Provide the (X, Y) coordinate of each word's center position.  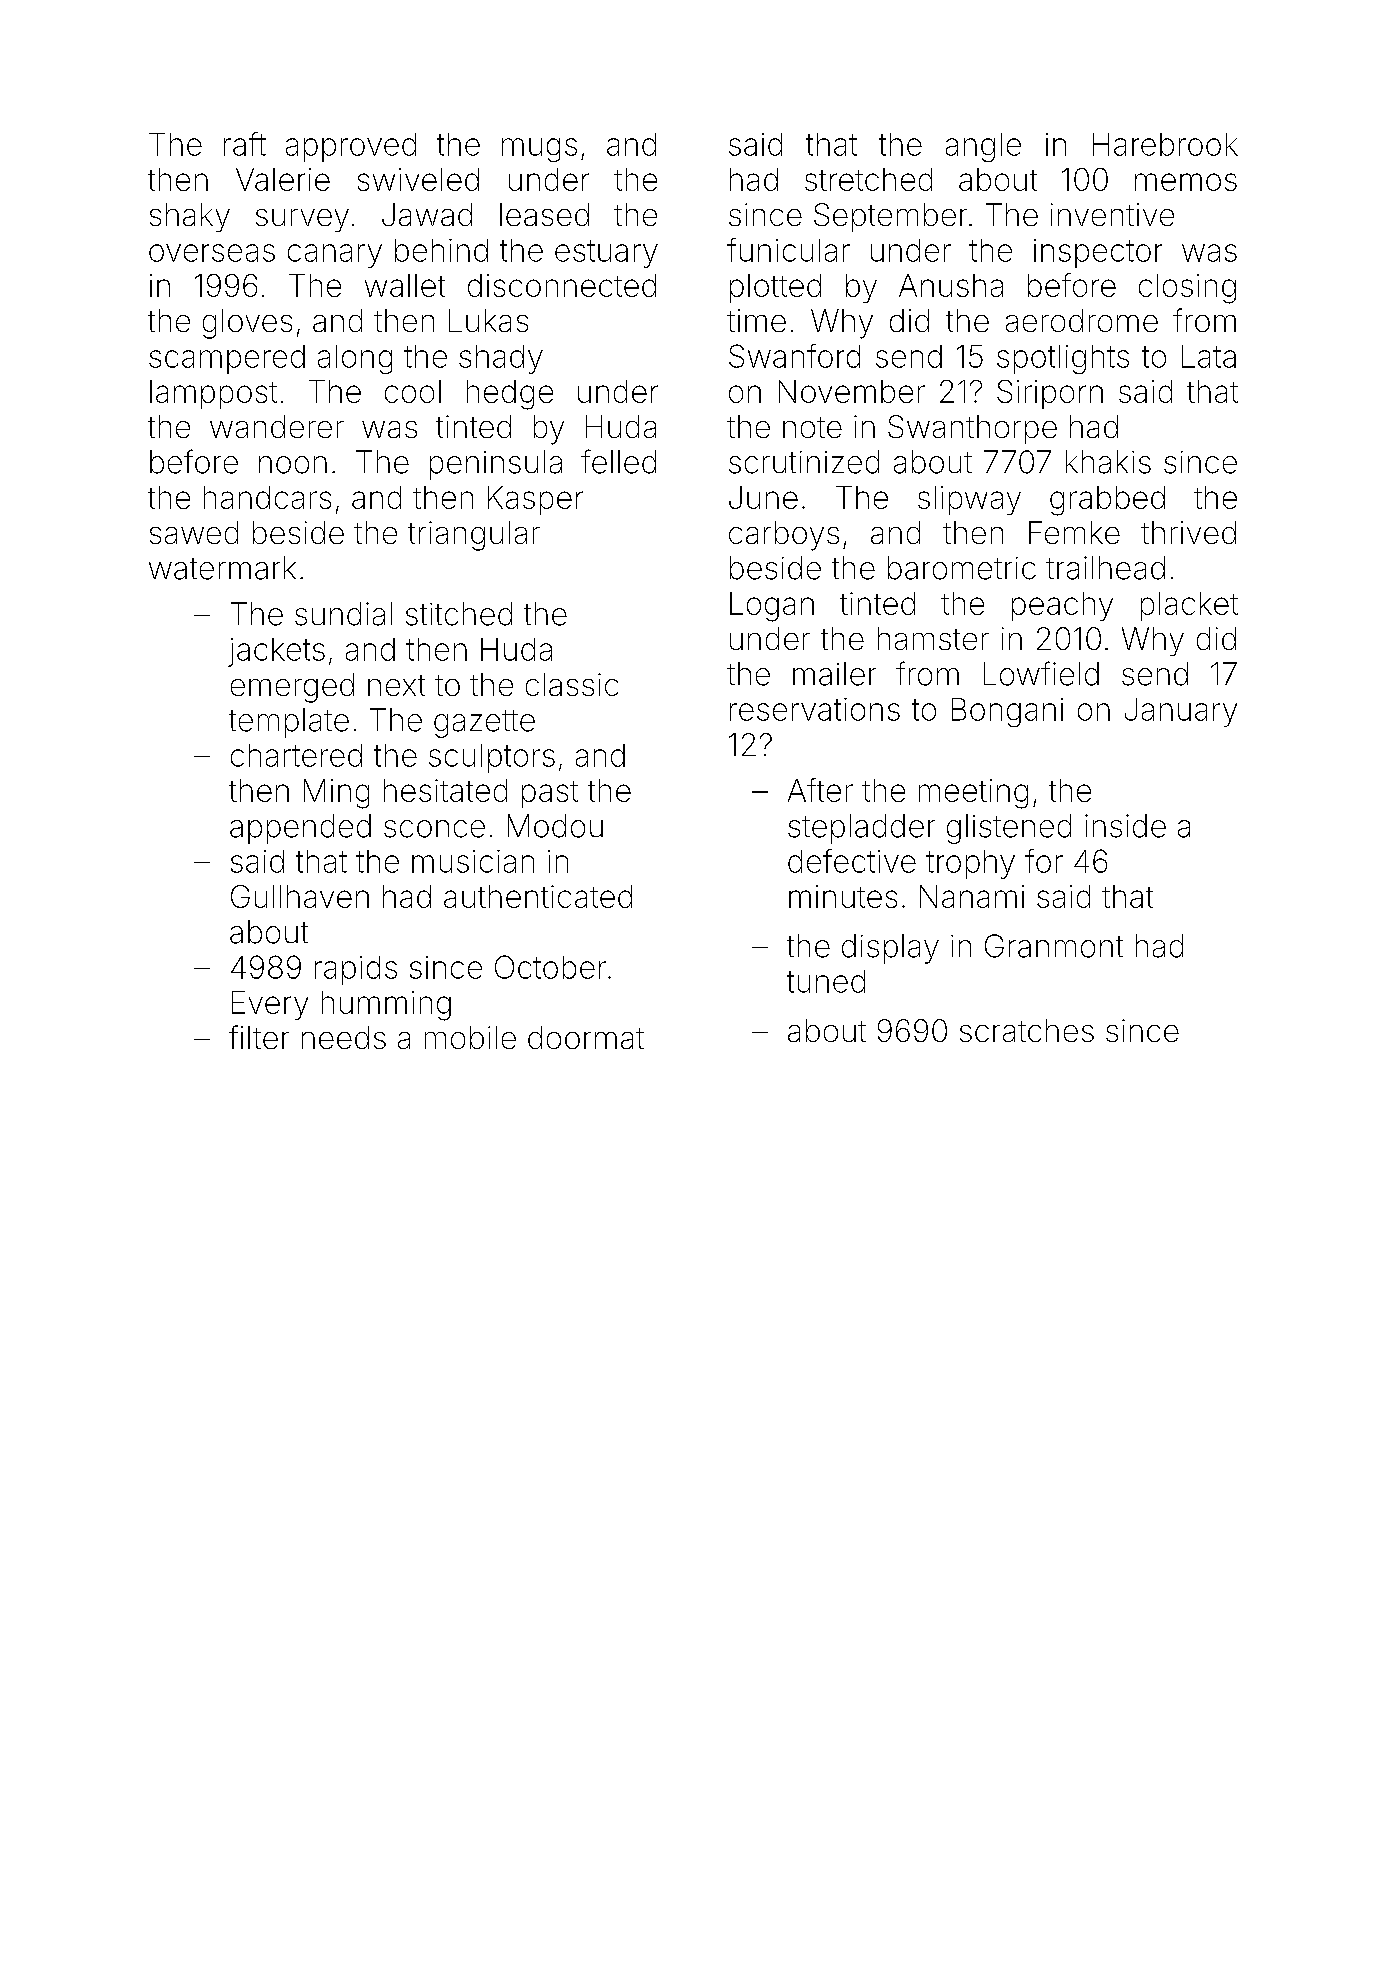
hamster (933, 638)
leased (544, 214)
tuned (826, 981)
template (289, 723)
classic (572, 684)
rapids (356, 970)
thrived (1188, 532)
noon (293, 465)
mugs (539, 150)
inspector (1098, 253)
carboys (784, 536)
